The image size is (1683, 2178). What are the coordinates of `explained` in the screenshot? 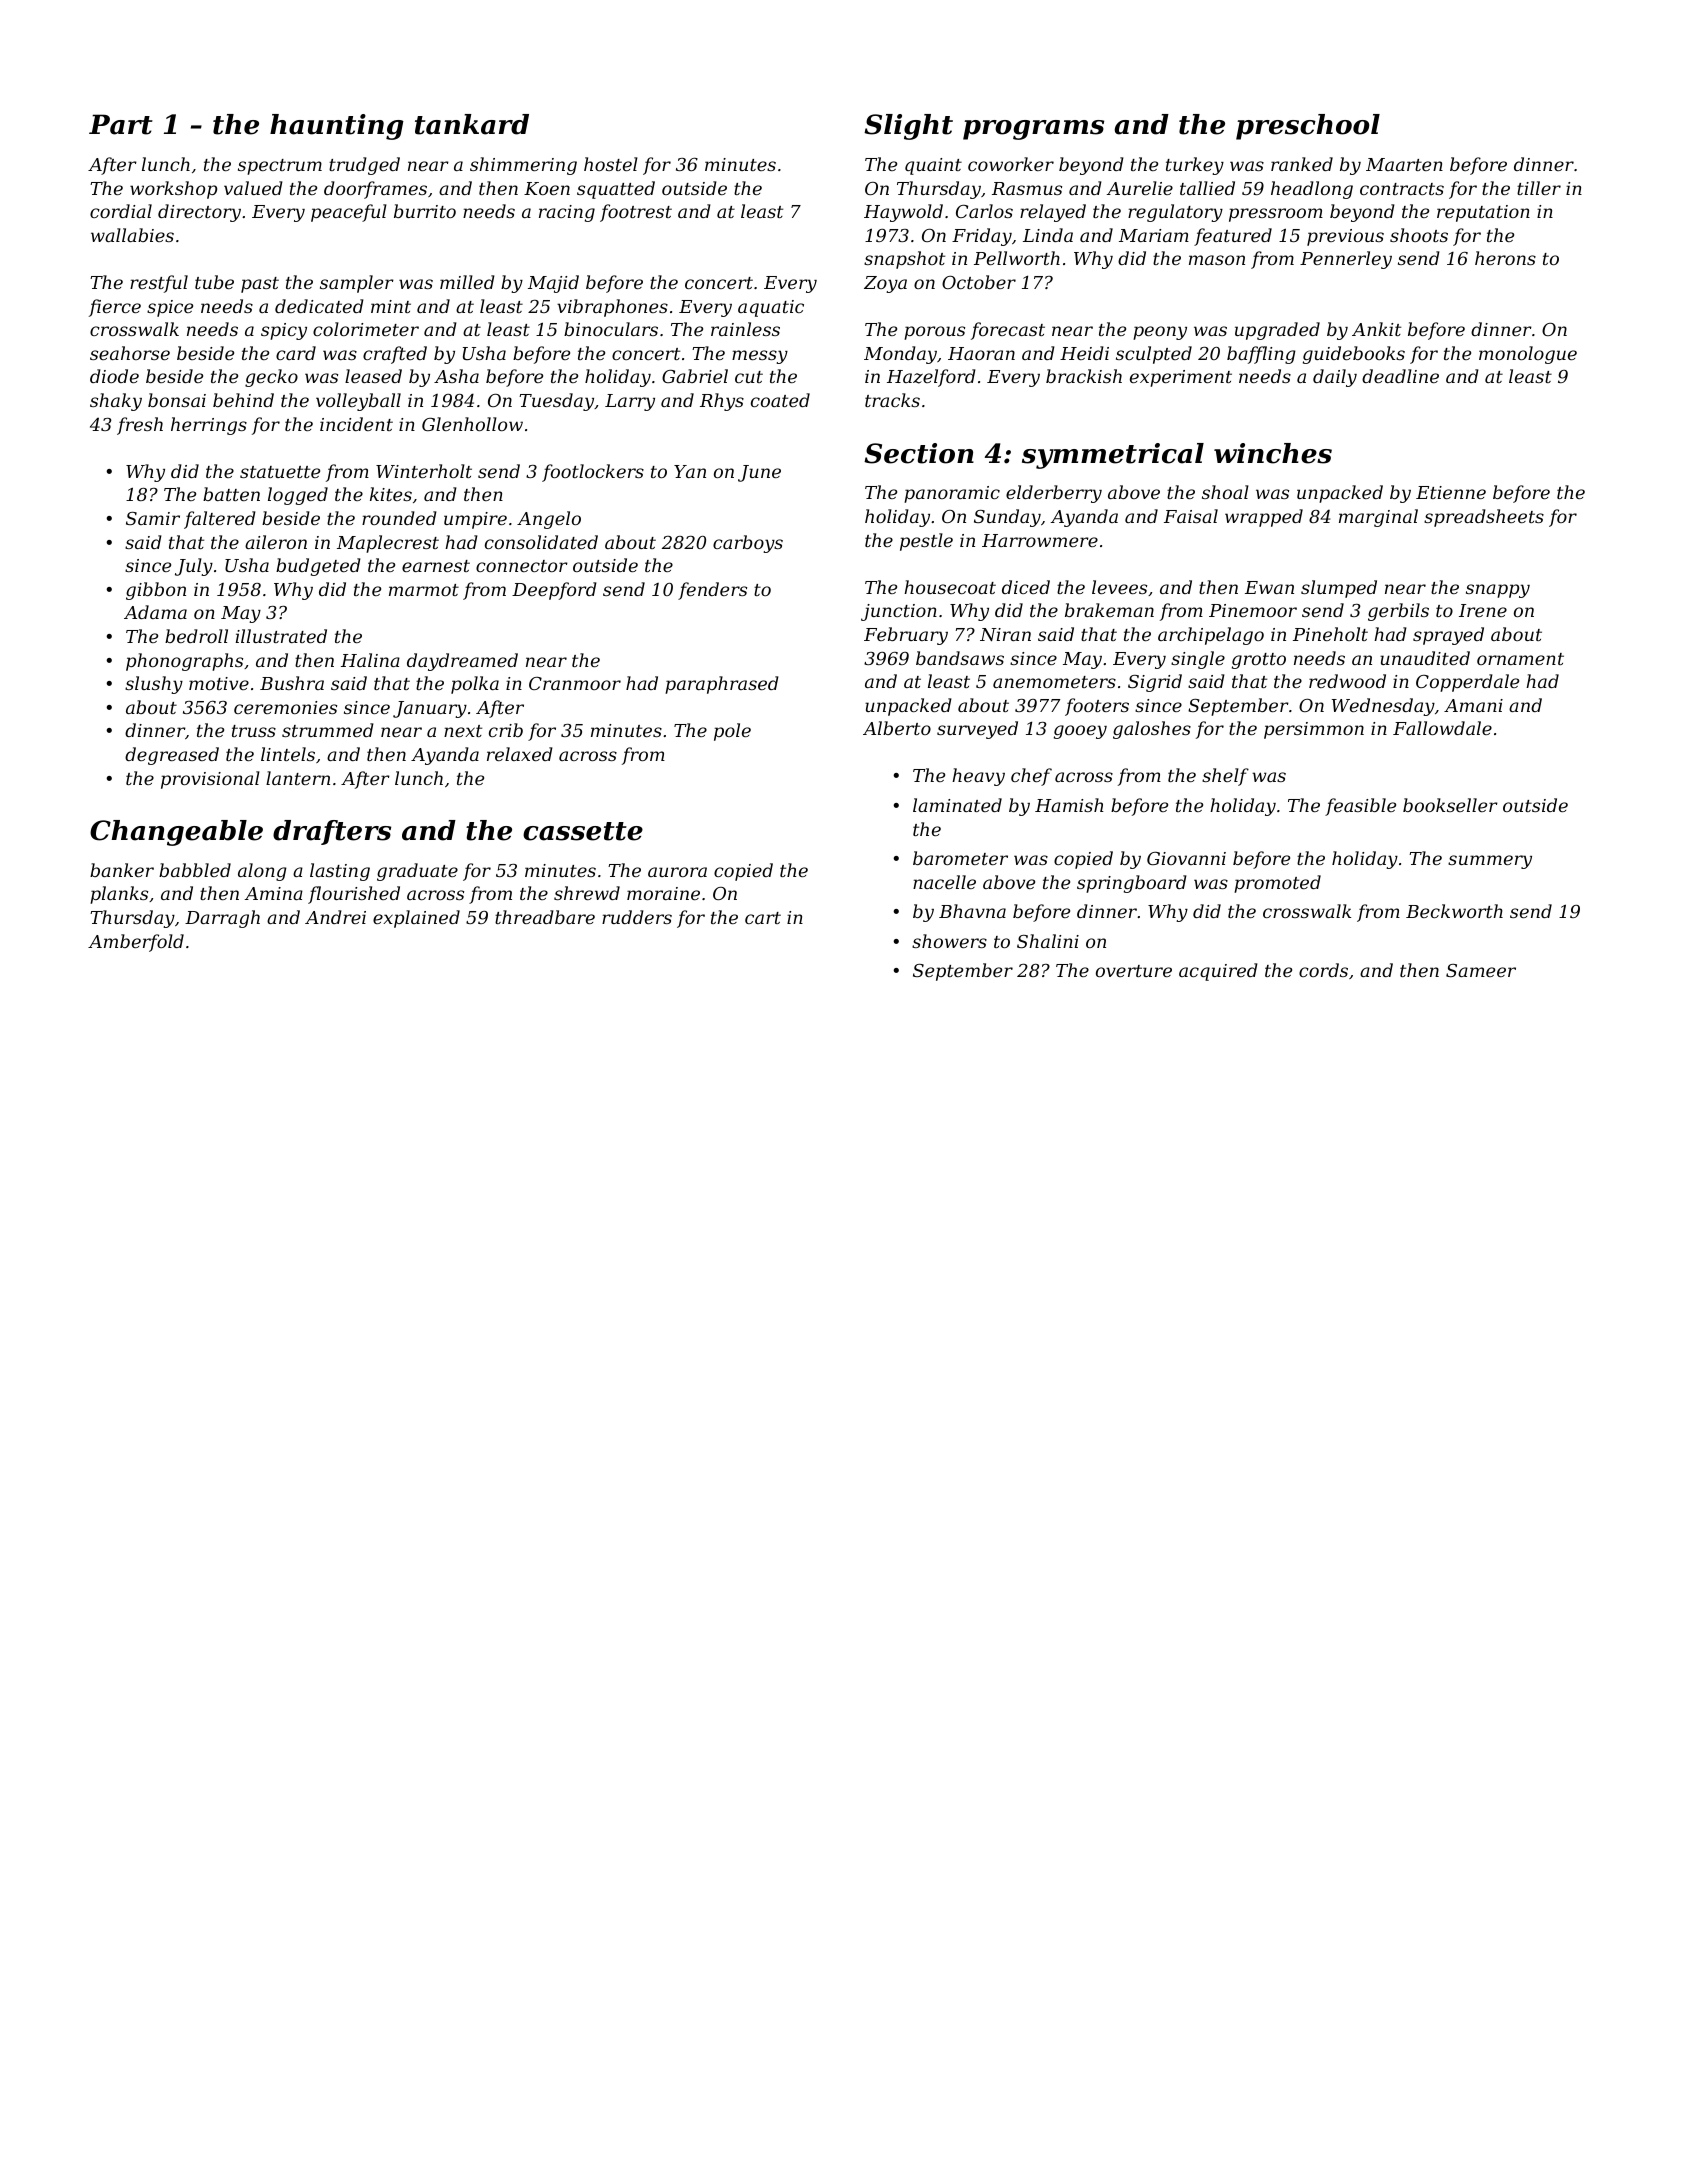 It's located at (416, 919).
